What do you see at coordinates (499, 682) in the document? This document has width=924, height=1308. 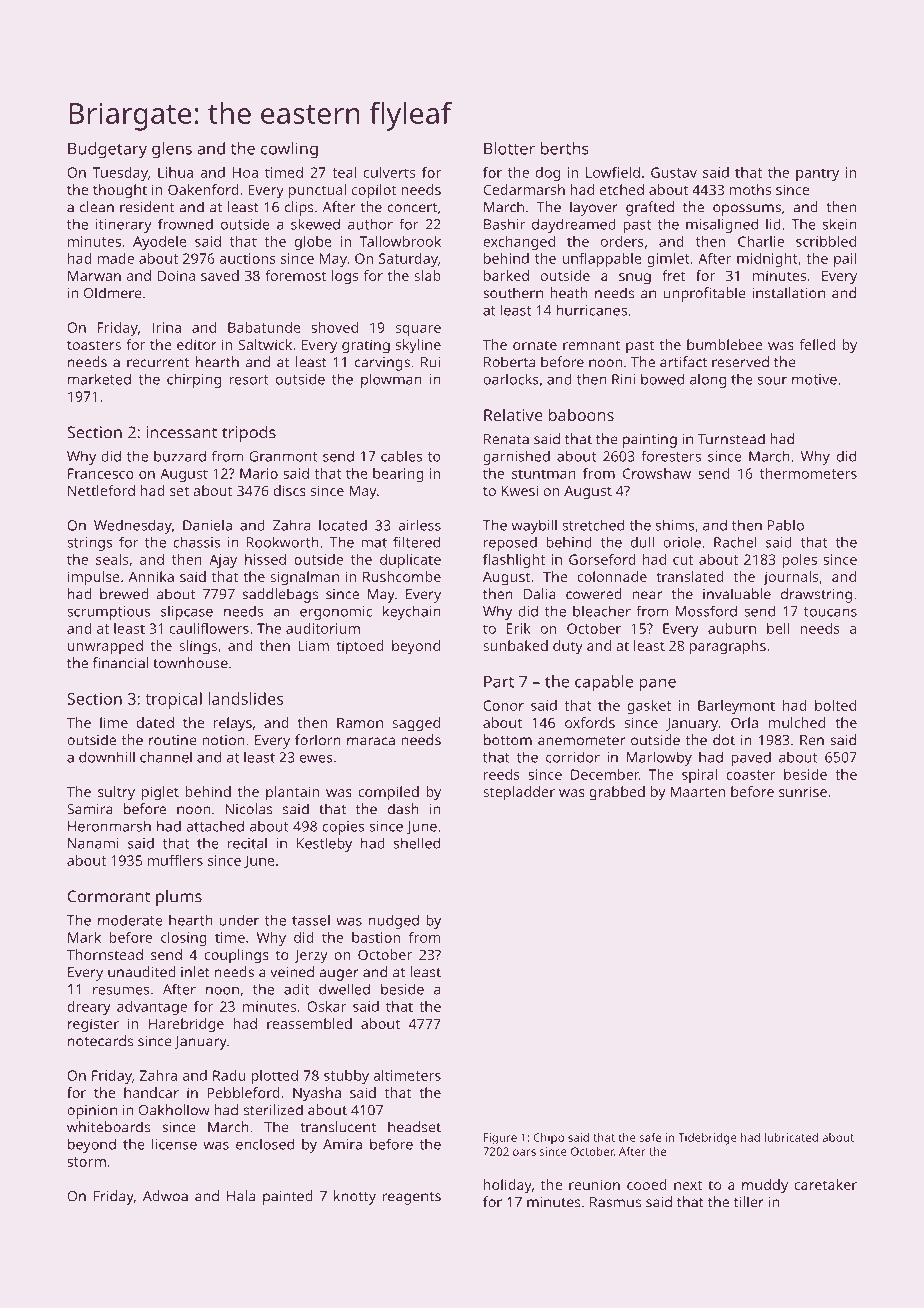 I see `Part` at bounding box center [499, 682].
